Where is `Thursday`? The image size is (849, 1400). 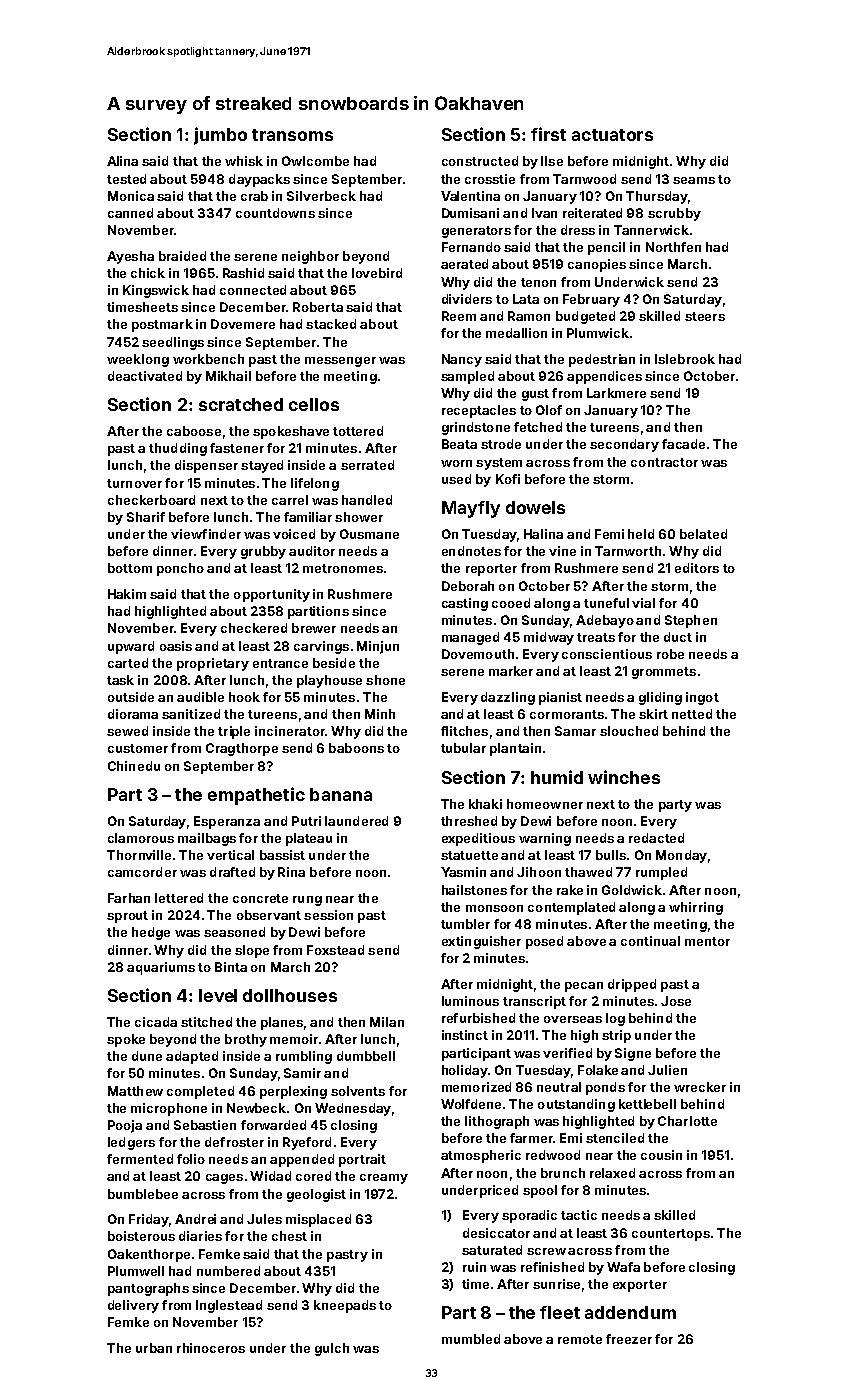 Thursday is located at coordinates (657, 197).
